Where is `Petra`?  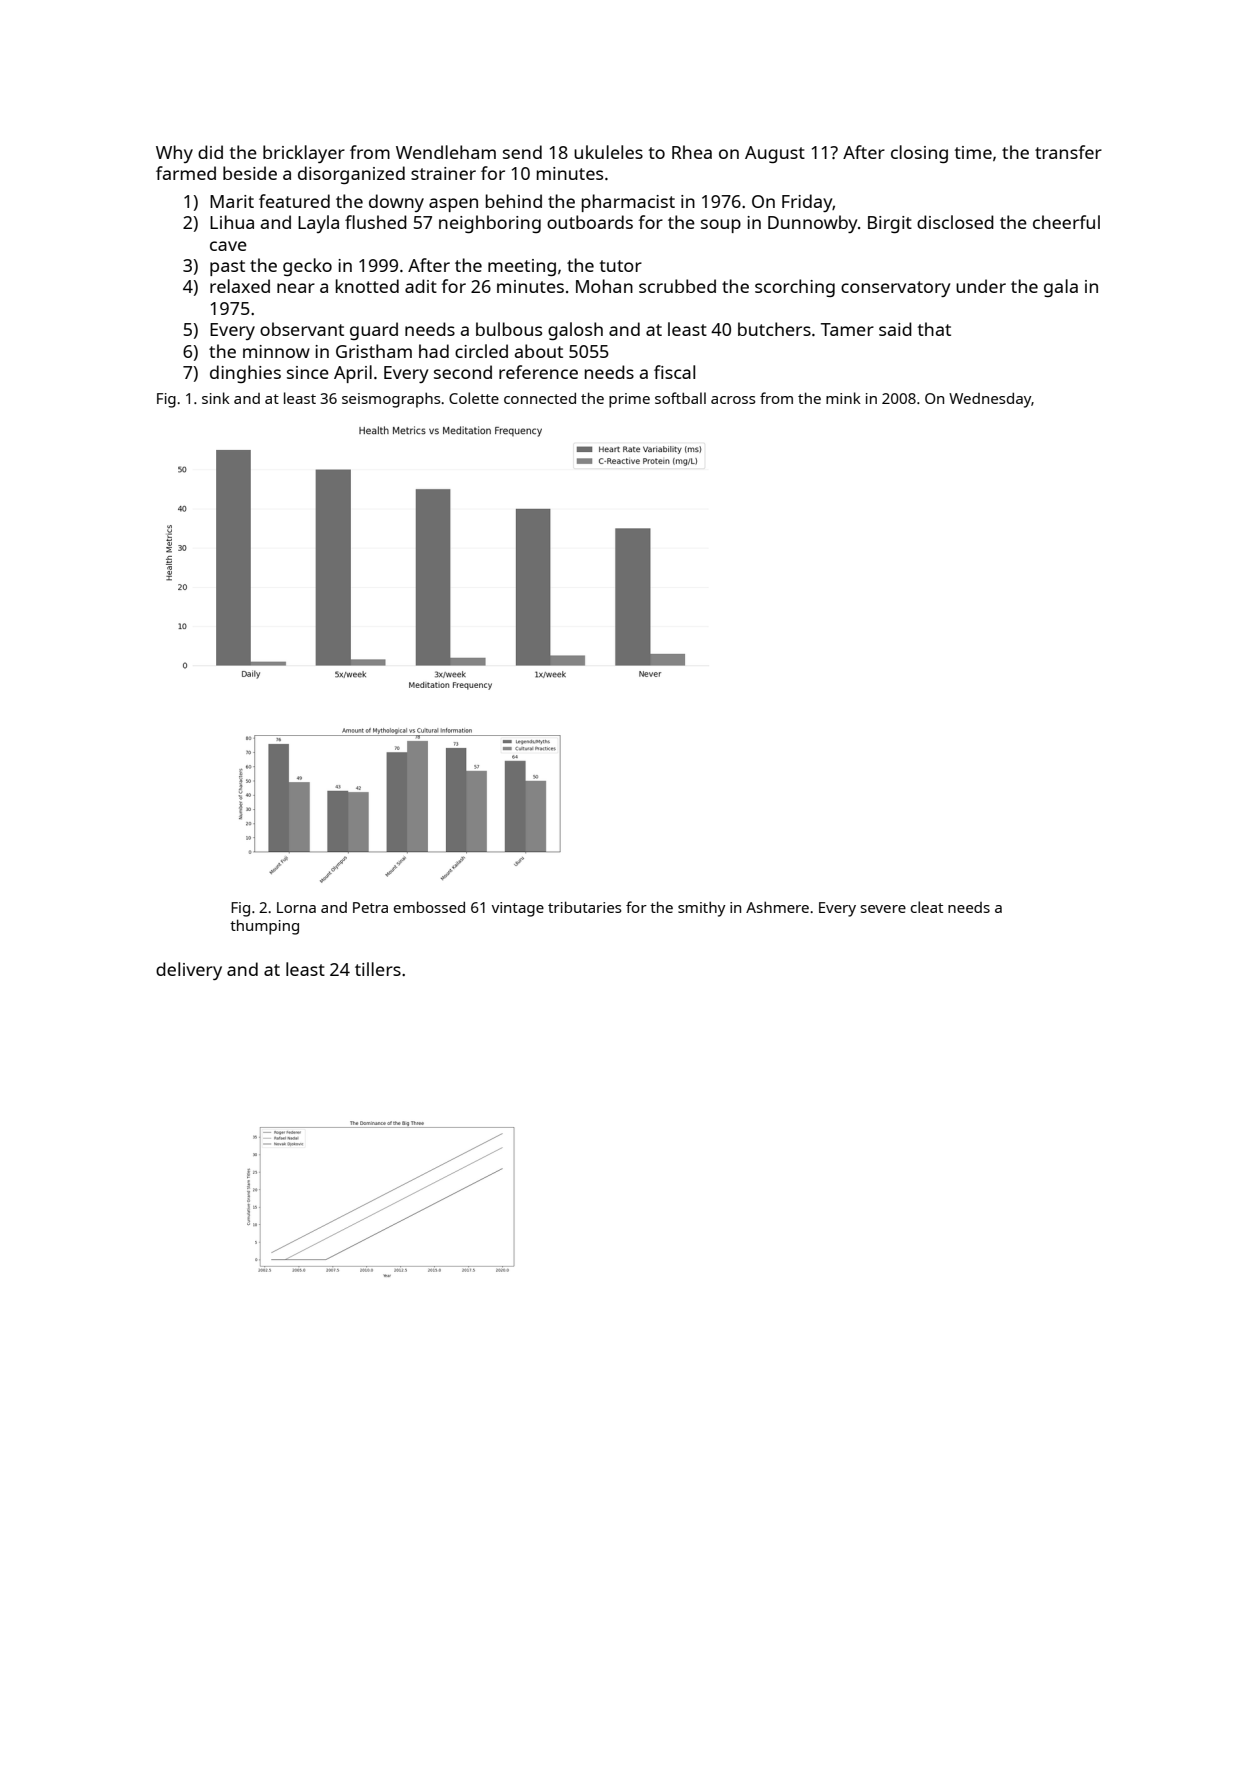 Petra is located at coordinates (370, 907).
